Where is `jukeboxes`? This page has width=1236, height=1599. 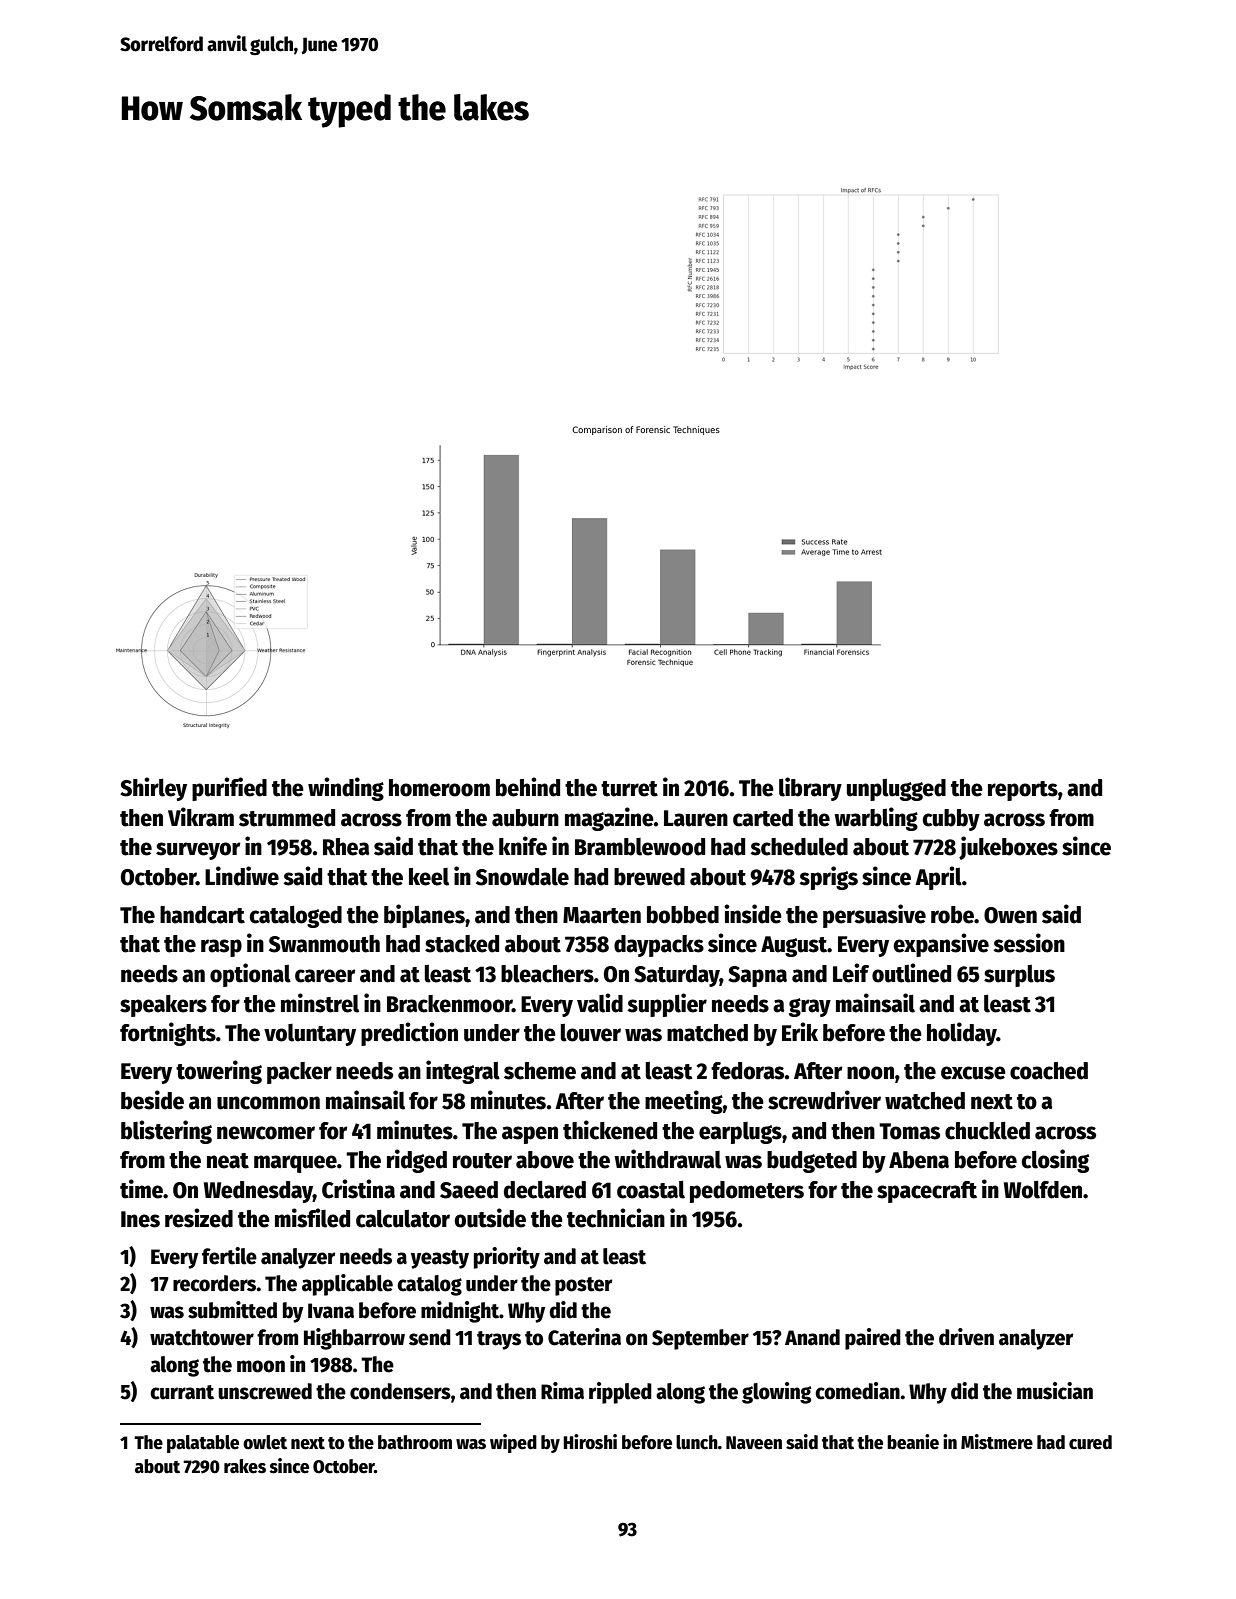 jukeboxes is located at coordinates (1008, 848).
